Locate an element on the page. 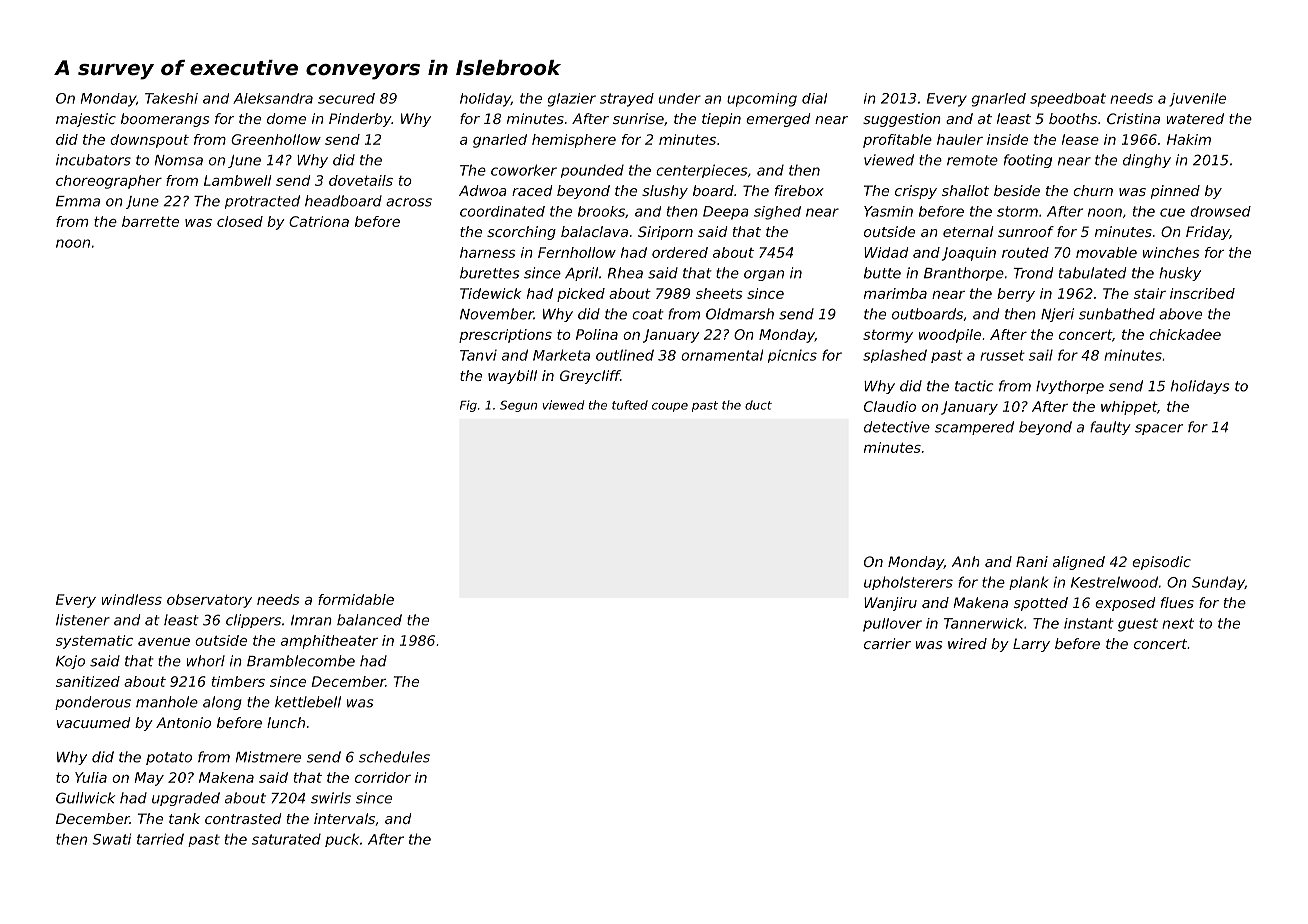  Swati is located at coordinates (111, 839).
